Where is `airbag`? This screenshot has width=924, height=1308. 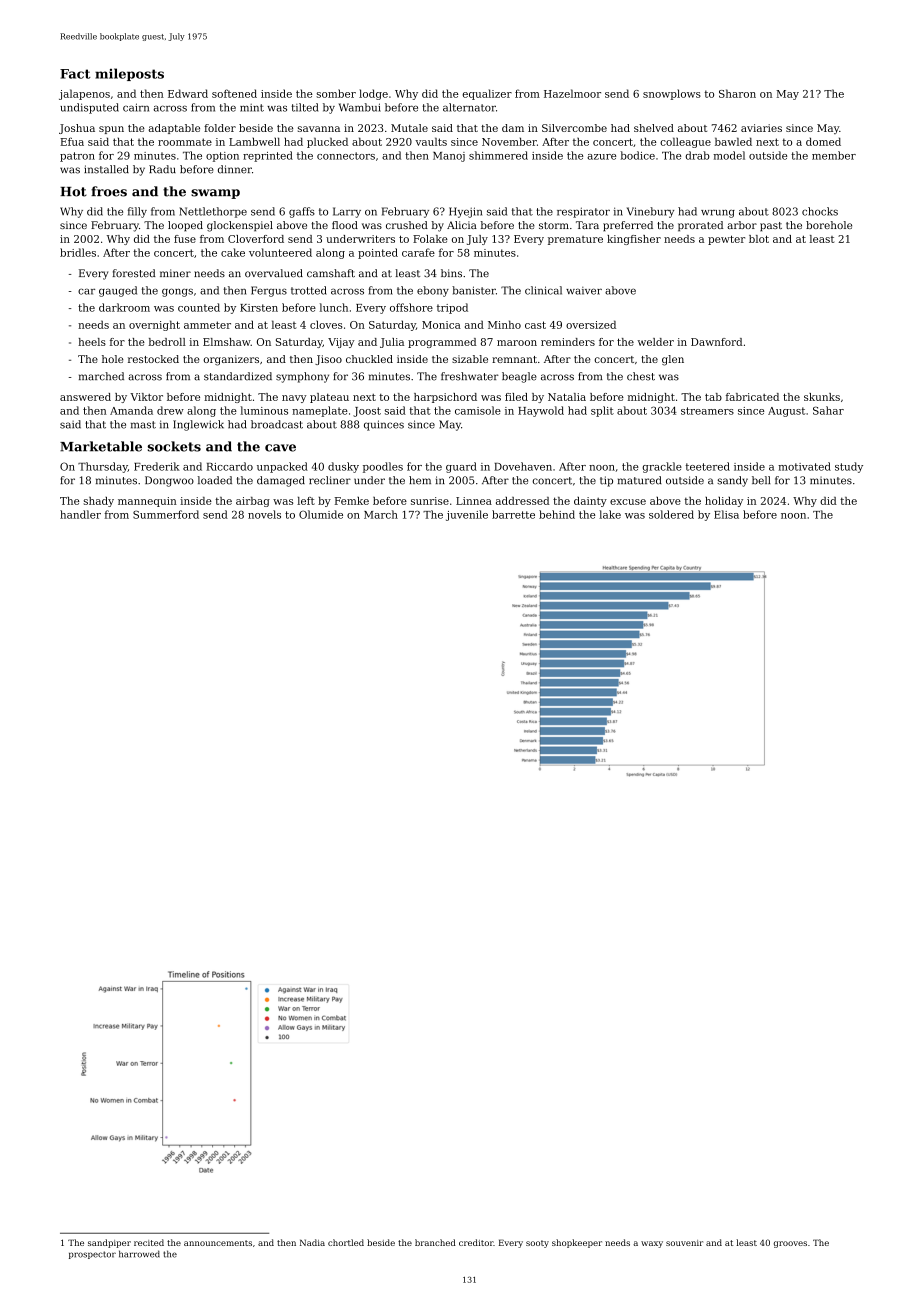
airbag is located at coordinates (253, 502).
